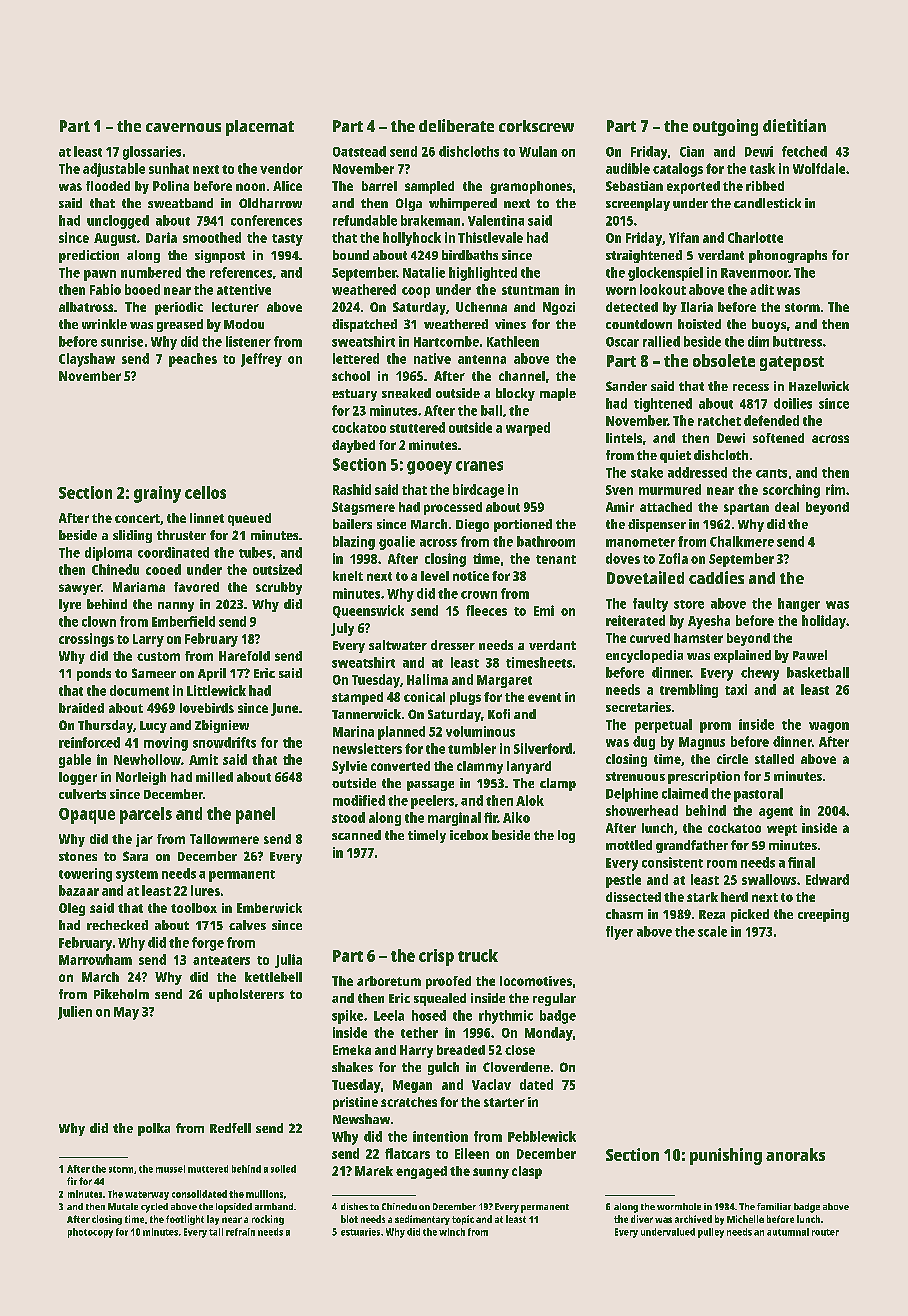  Describe the element at coordinates (90, 1233) in the screenshot. I see `photocopy` at that location.
